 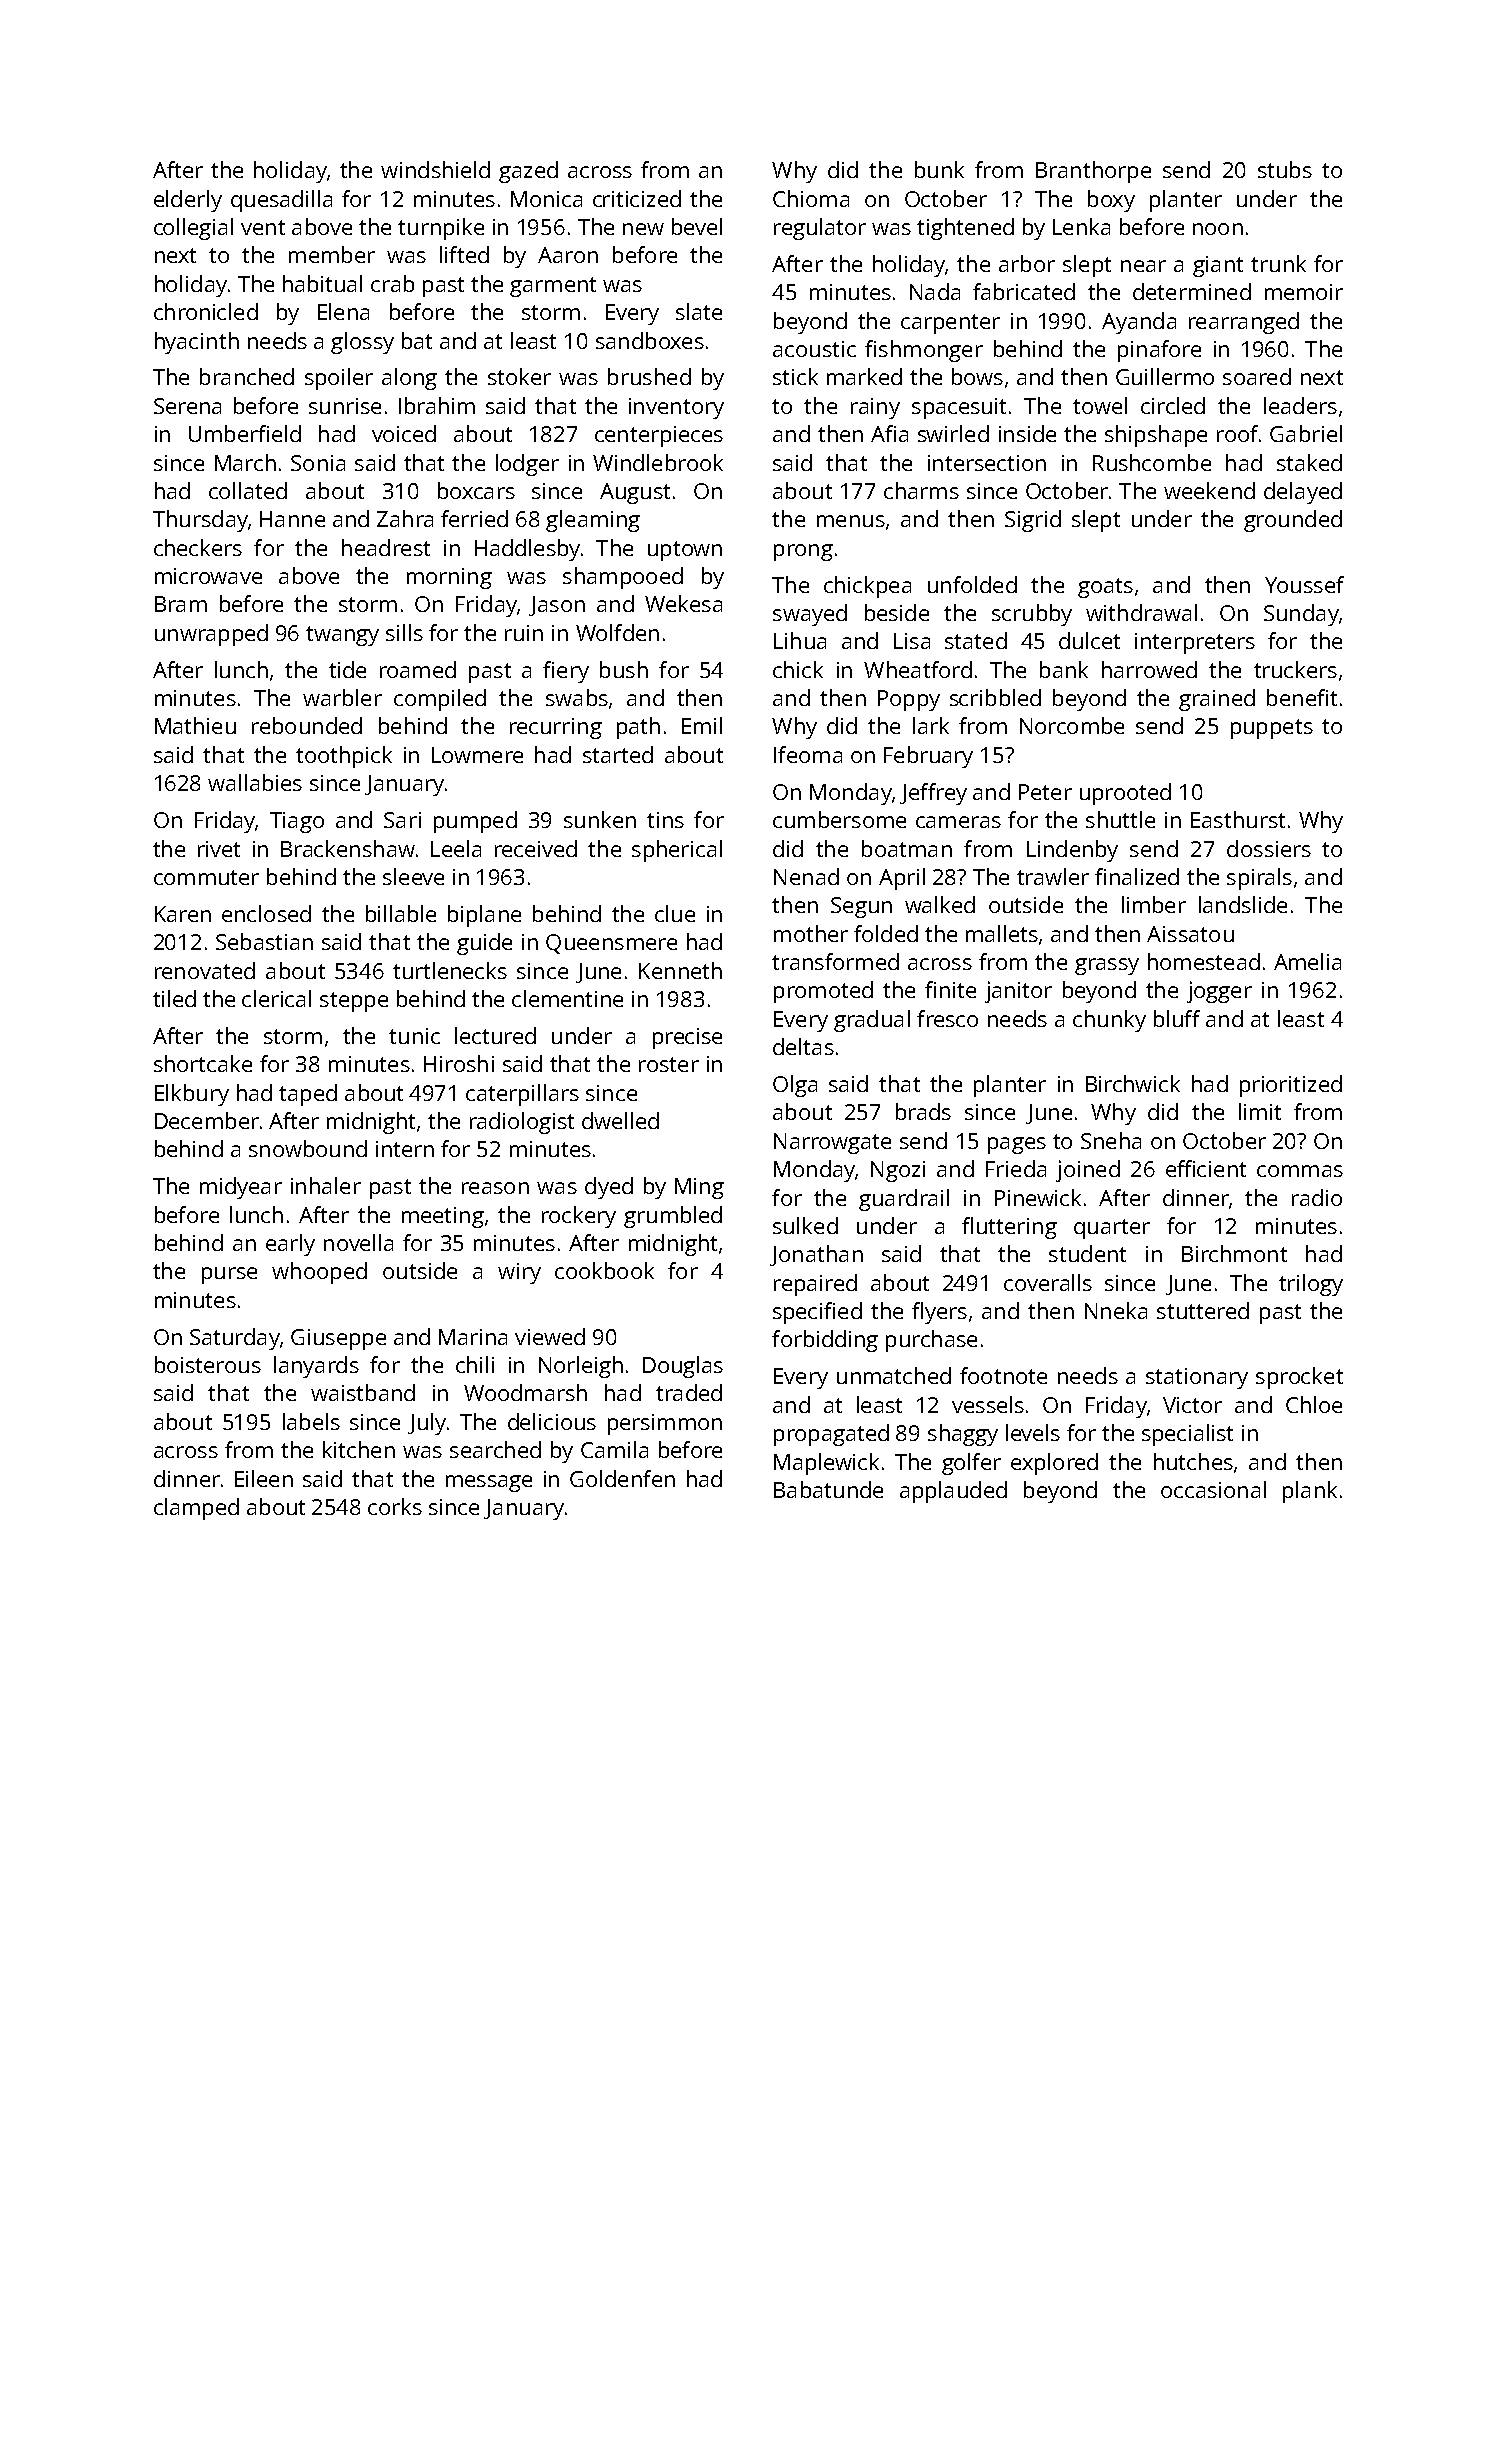 I want to click on Chioma, so click(x=811, y=198).
